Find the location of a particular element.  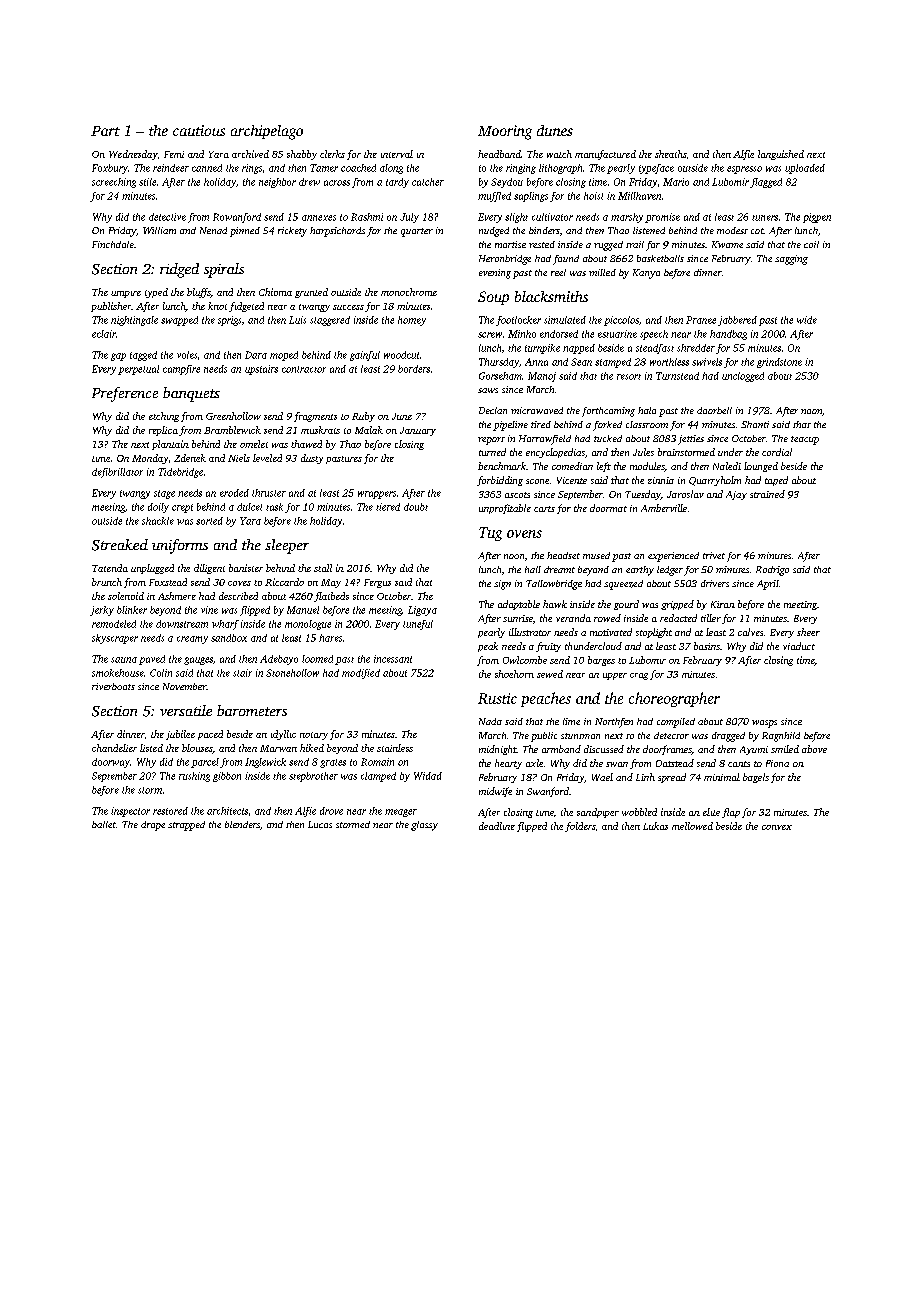

archipelago is located at coordinates (267, 132).
